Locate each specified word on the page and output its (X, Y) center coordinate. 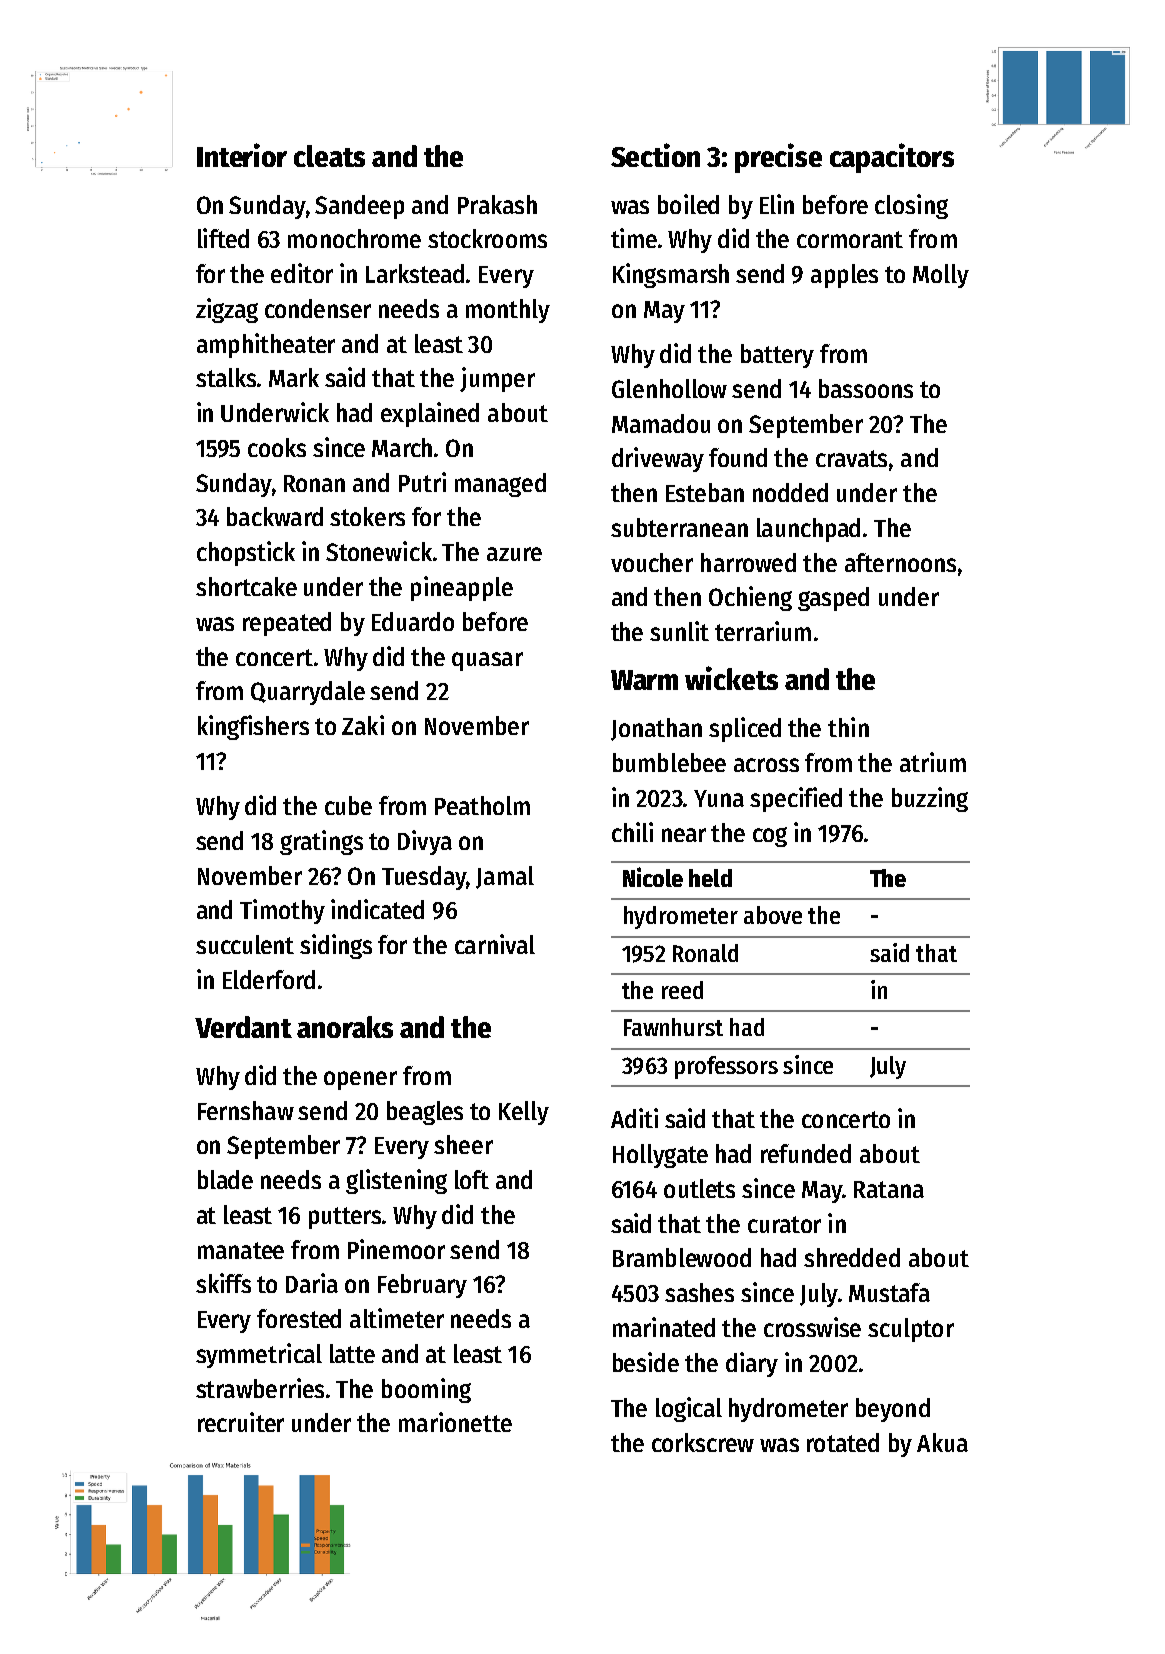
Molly (941, 276)
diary (752, 1364)
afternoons (900, 562)
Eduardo (413, 621)
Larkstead (415, 273)
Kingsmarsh (671, 275)
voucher (652, 562)
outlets (699, 1188)
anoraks (345, 1027)
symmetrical (259, 1355)
